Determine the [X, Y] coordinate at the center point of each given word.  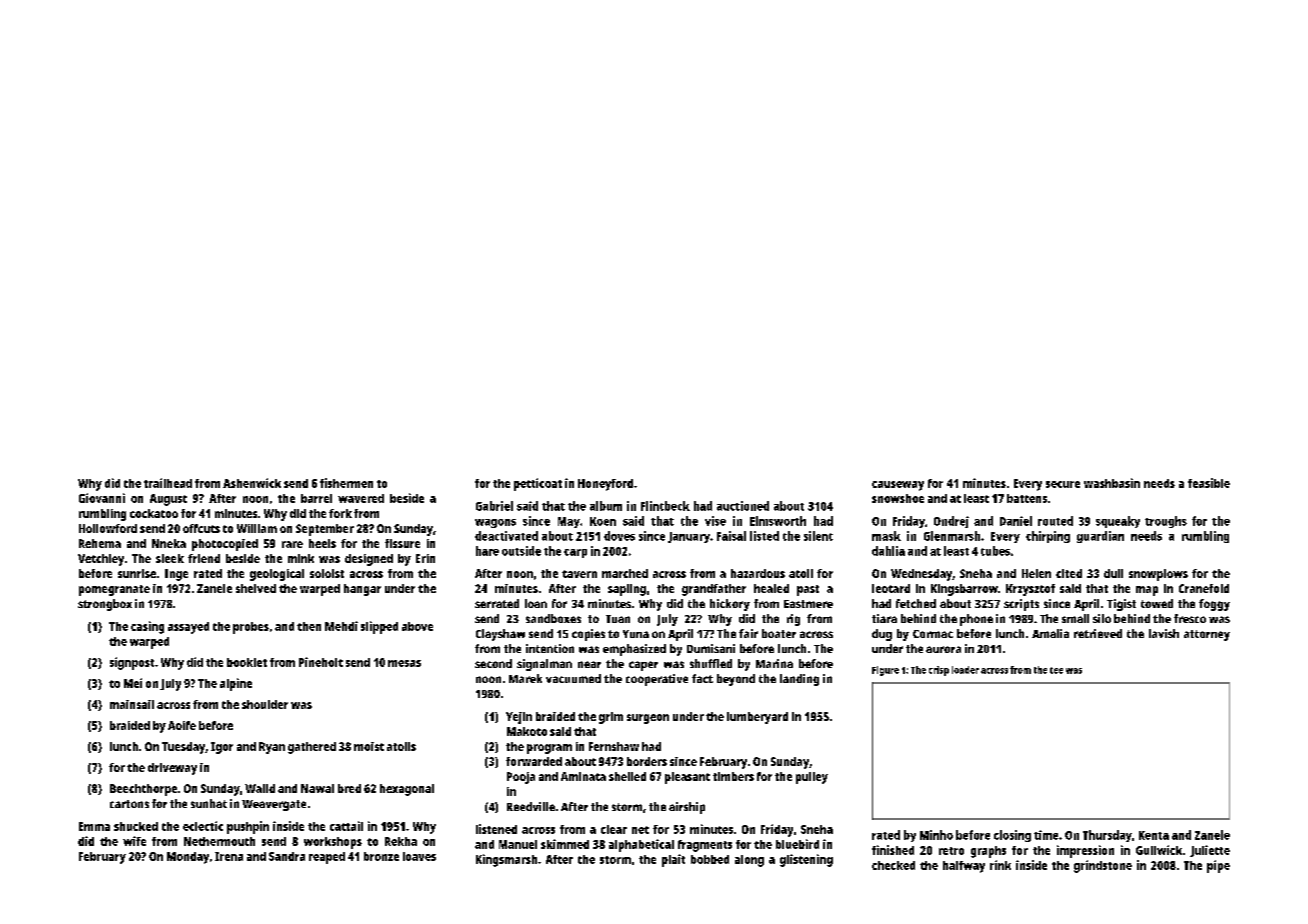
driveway [172, 769]
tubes [995, 551]
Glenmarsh [952, 536]
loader [965, 670]
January [689, 537]
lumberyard [757, 718]
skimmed [565, 844]
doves [619, 536]
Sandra [287, 856]
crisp [939, 671]
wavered [361, 498]
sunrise [137, 573]
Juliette [1210, 851]
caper [643, 666]
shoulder [265, 704]
